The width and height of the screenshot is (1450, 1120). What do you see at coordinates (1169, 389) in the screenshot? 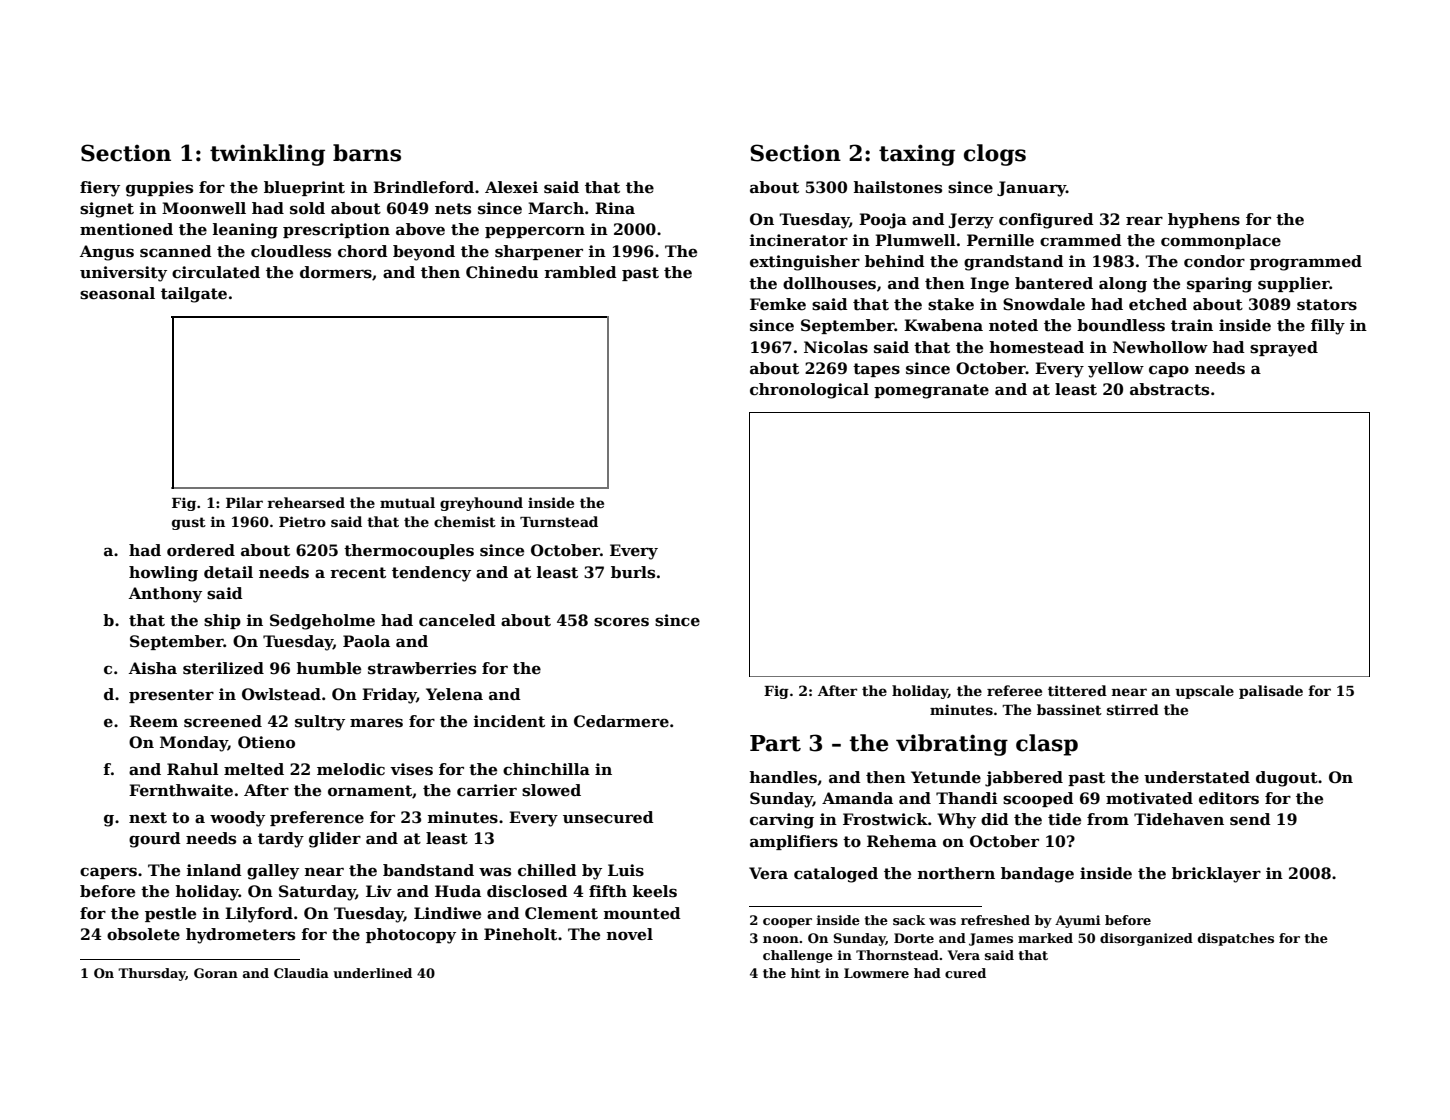
I see `abstracts` at bounding box center [1169, 389].
